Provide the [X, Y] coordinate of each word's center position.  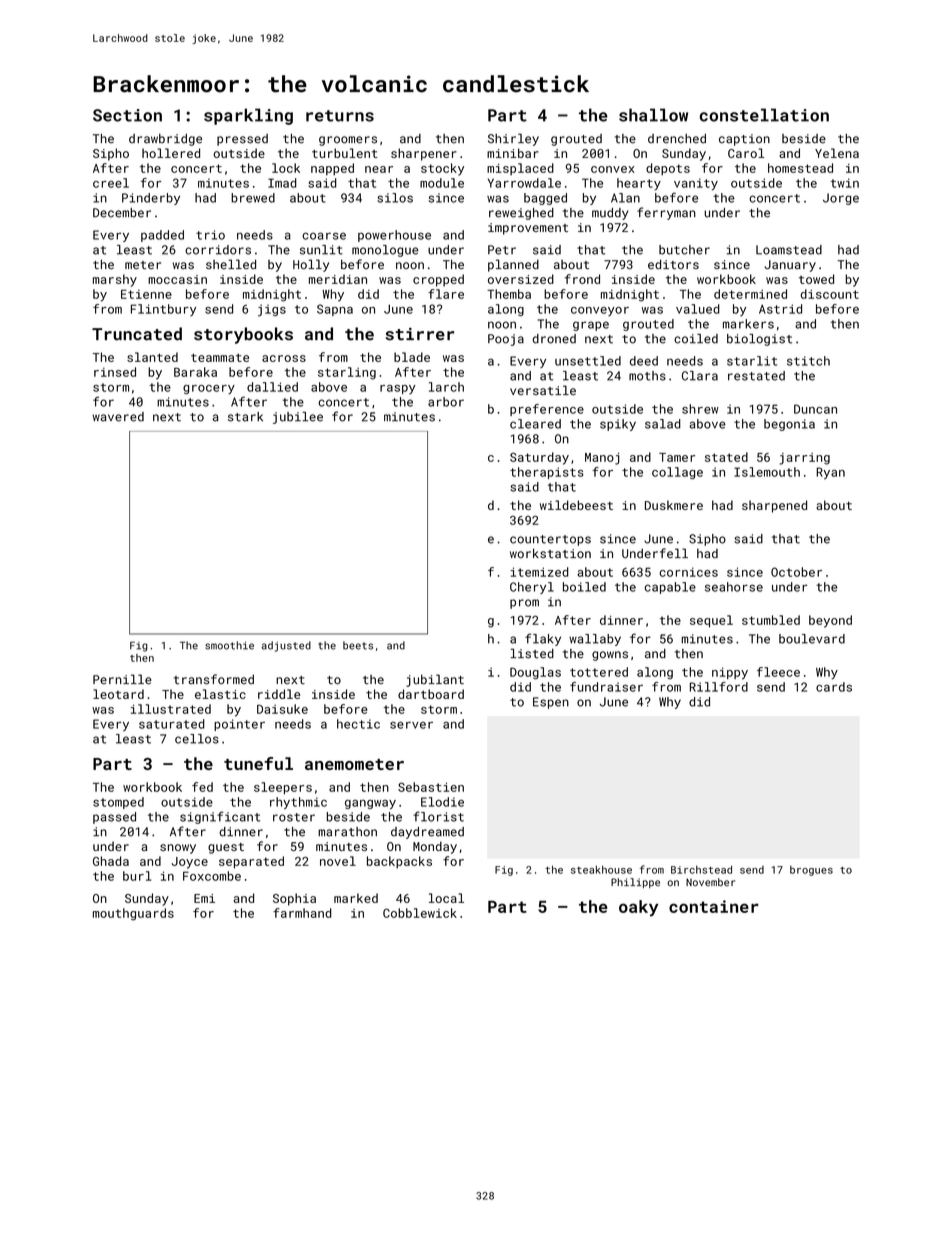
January [790, 266]
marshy [115, 280]
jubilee [298, 418]
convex [613, 169]
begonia [789, 425]
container [714, 906]
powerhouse [394, 236]
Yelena [837, 153]
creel [111, 183]
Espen [551, 703]
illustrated [171, 709]
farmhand [302, 913]
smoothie [229, 645]
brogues [811, 871]
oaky [639, 908]
